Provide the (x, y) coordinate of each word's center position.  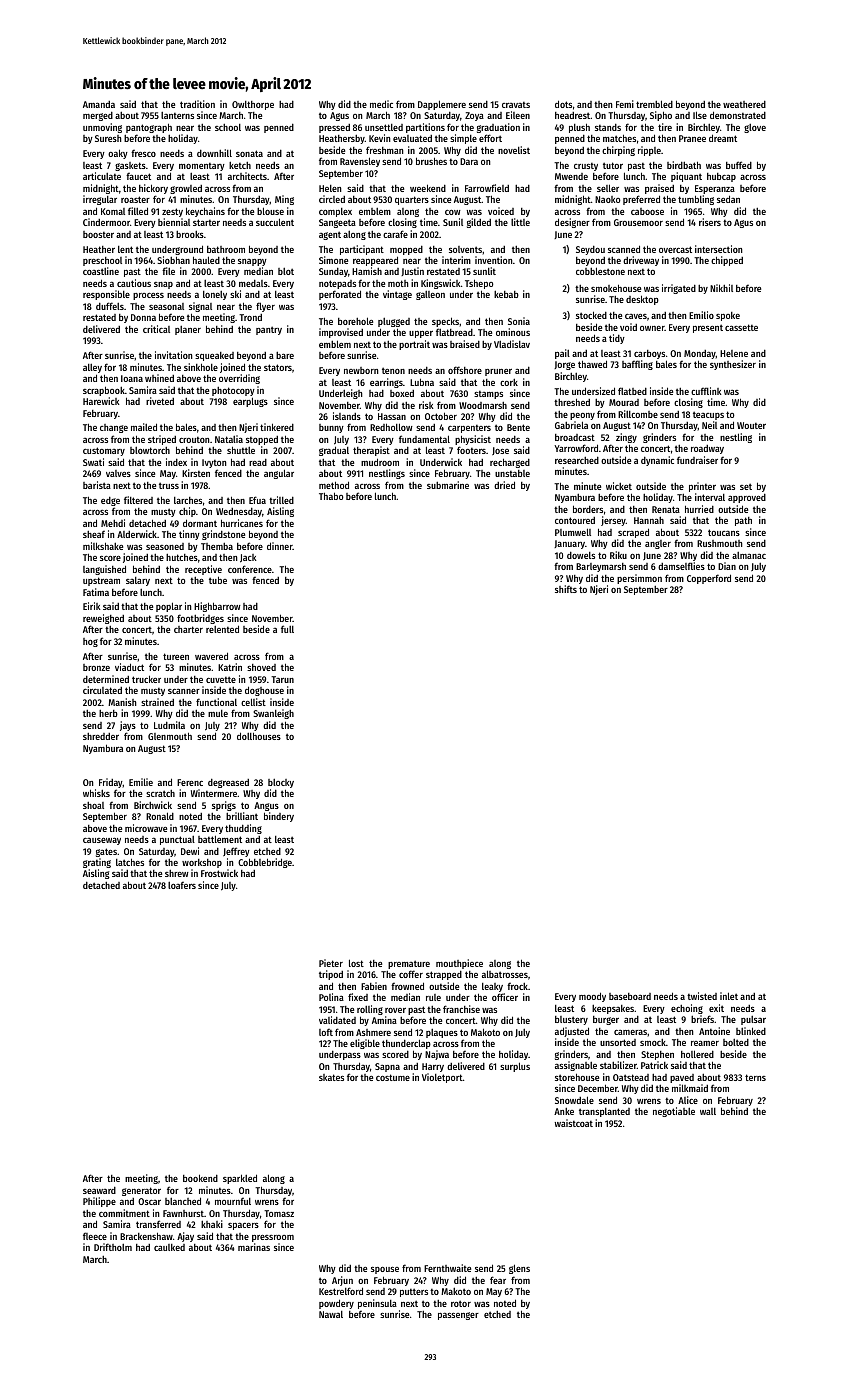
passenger (458, 1316)
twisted (702, 996)
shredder (101, 736)
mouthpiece (459, 964)
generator (141, 1191)
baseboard (630, 996)
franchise (461, 1009)
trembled (654, 104)
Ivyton (214, 464)
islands (347, 416)
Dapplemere (442, 105)
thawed (592, 364)
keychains (205, 212)
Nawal (331, 1314)
